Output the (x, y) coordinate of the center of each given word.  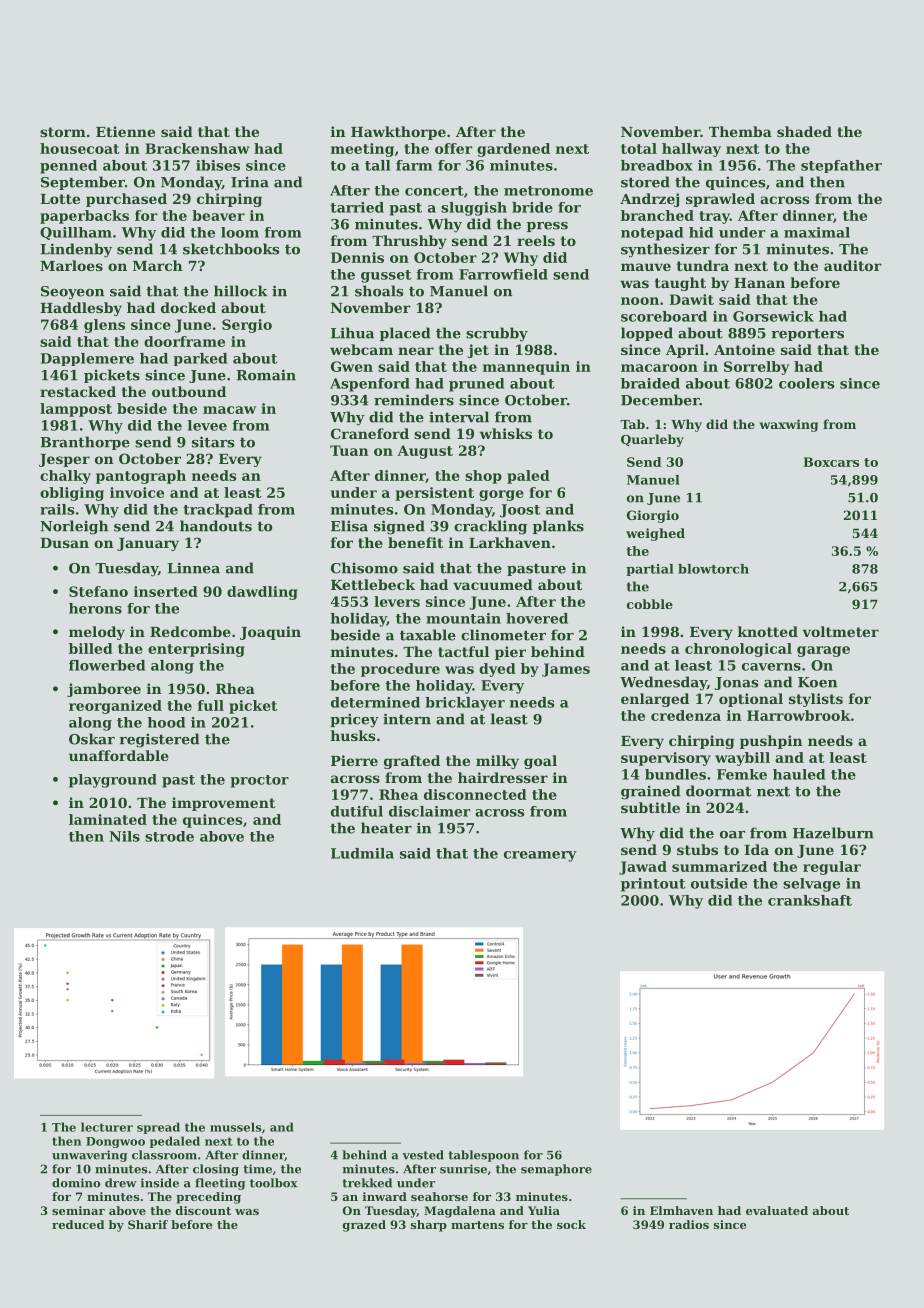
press (547, 227)
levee (207, 425)
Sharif (148, 1224)
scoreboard (664, 316)
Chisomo (364, 568)
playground (113, 781)
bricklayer (465, 704)
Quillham (76, 233)
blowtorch (713, 569)
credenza (686, 715)
